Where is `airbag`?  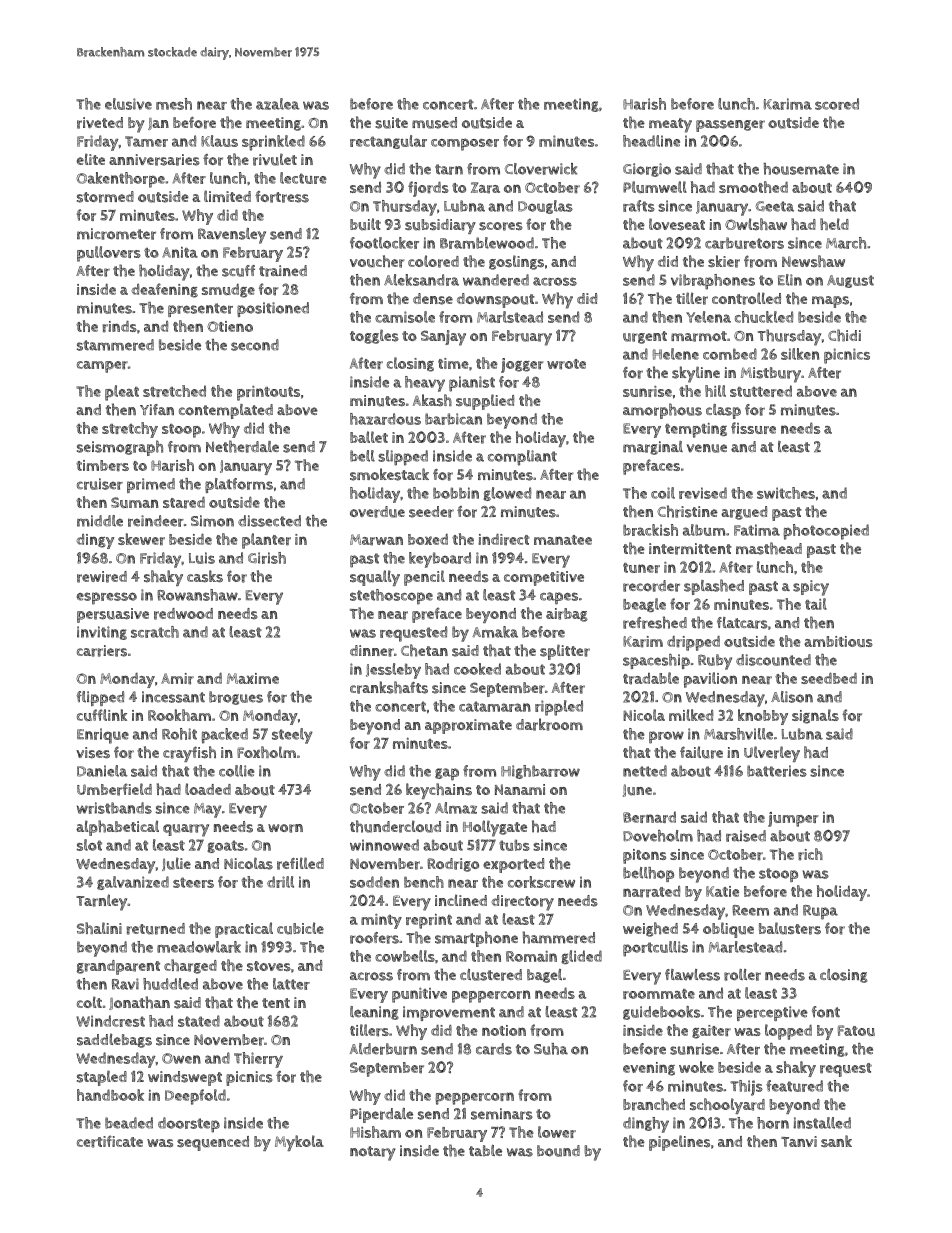
airbag is located at coordinates (567, 615).
